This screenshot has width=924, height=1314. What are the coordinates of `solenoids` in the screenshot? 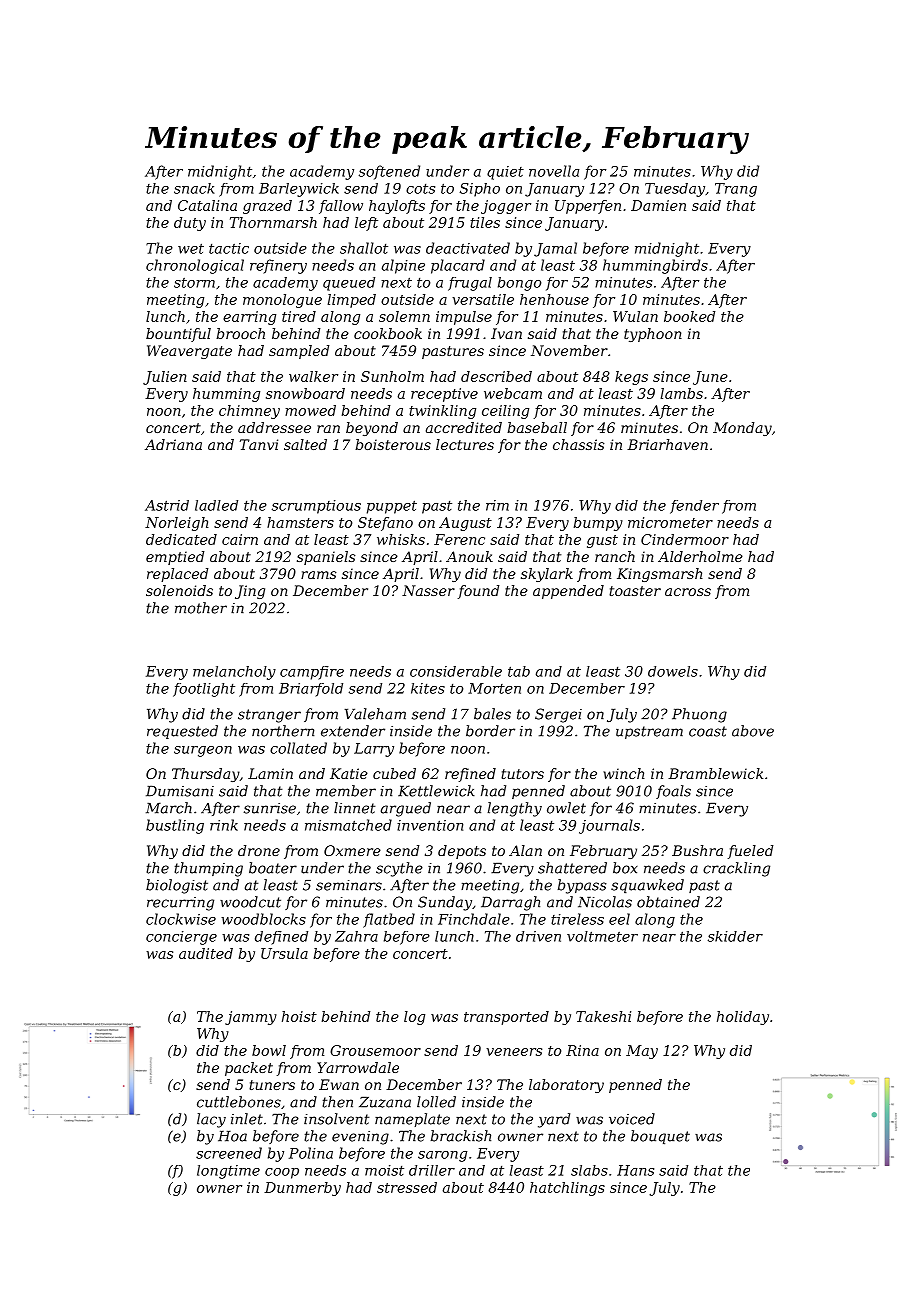 It's located at (179, 590).
